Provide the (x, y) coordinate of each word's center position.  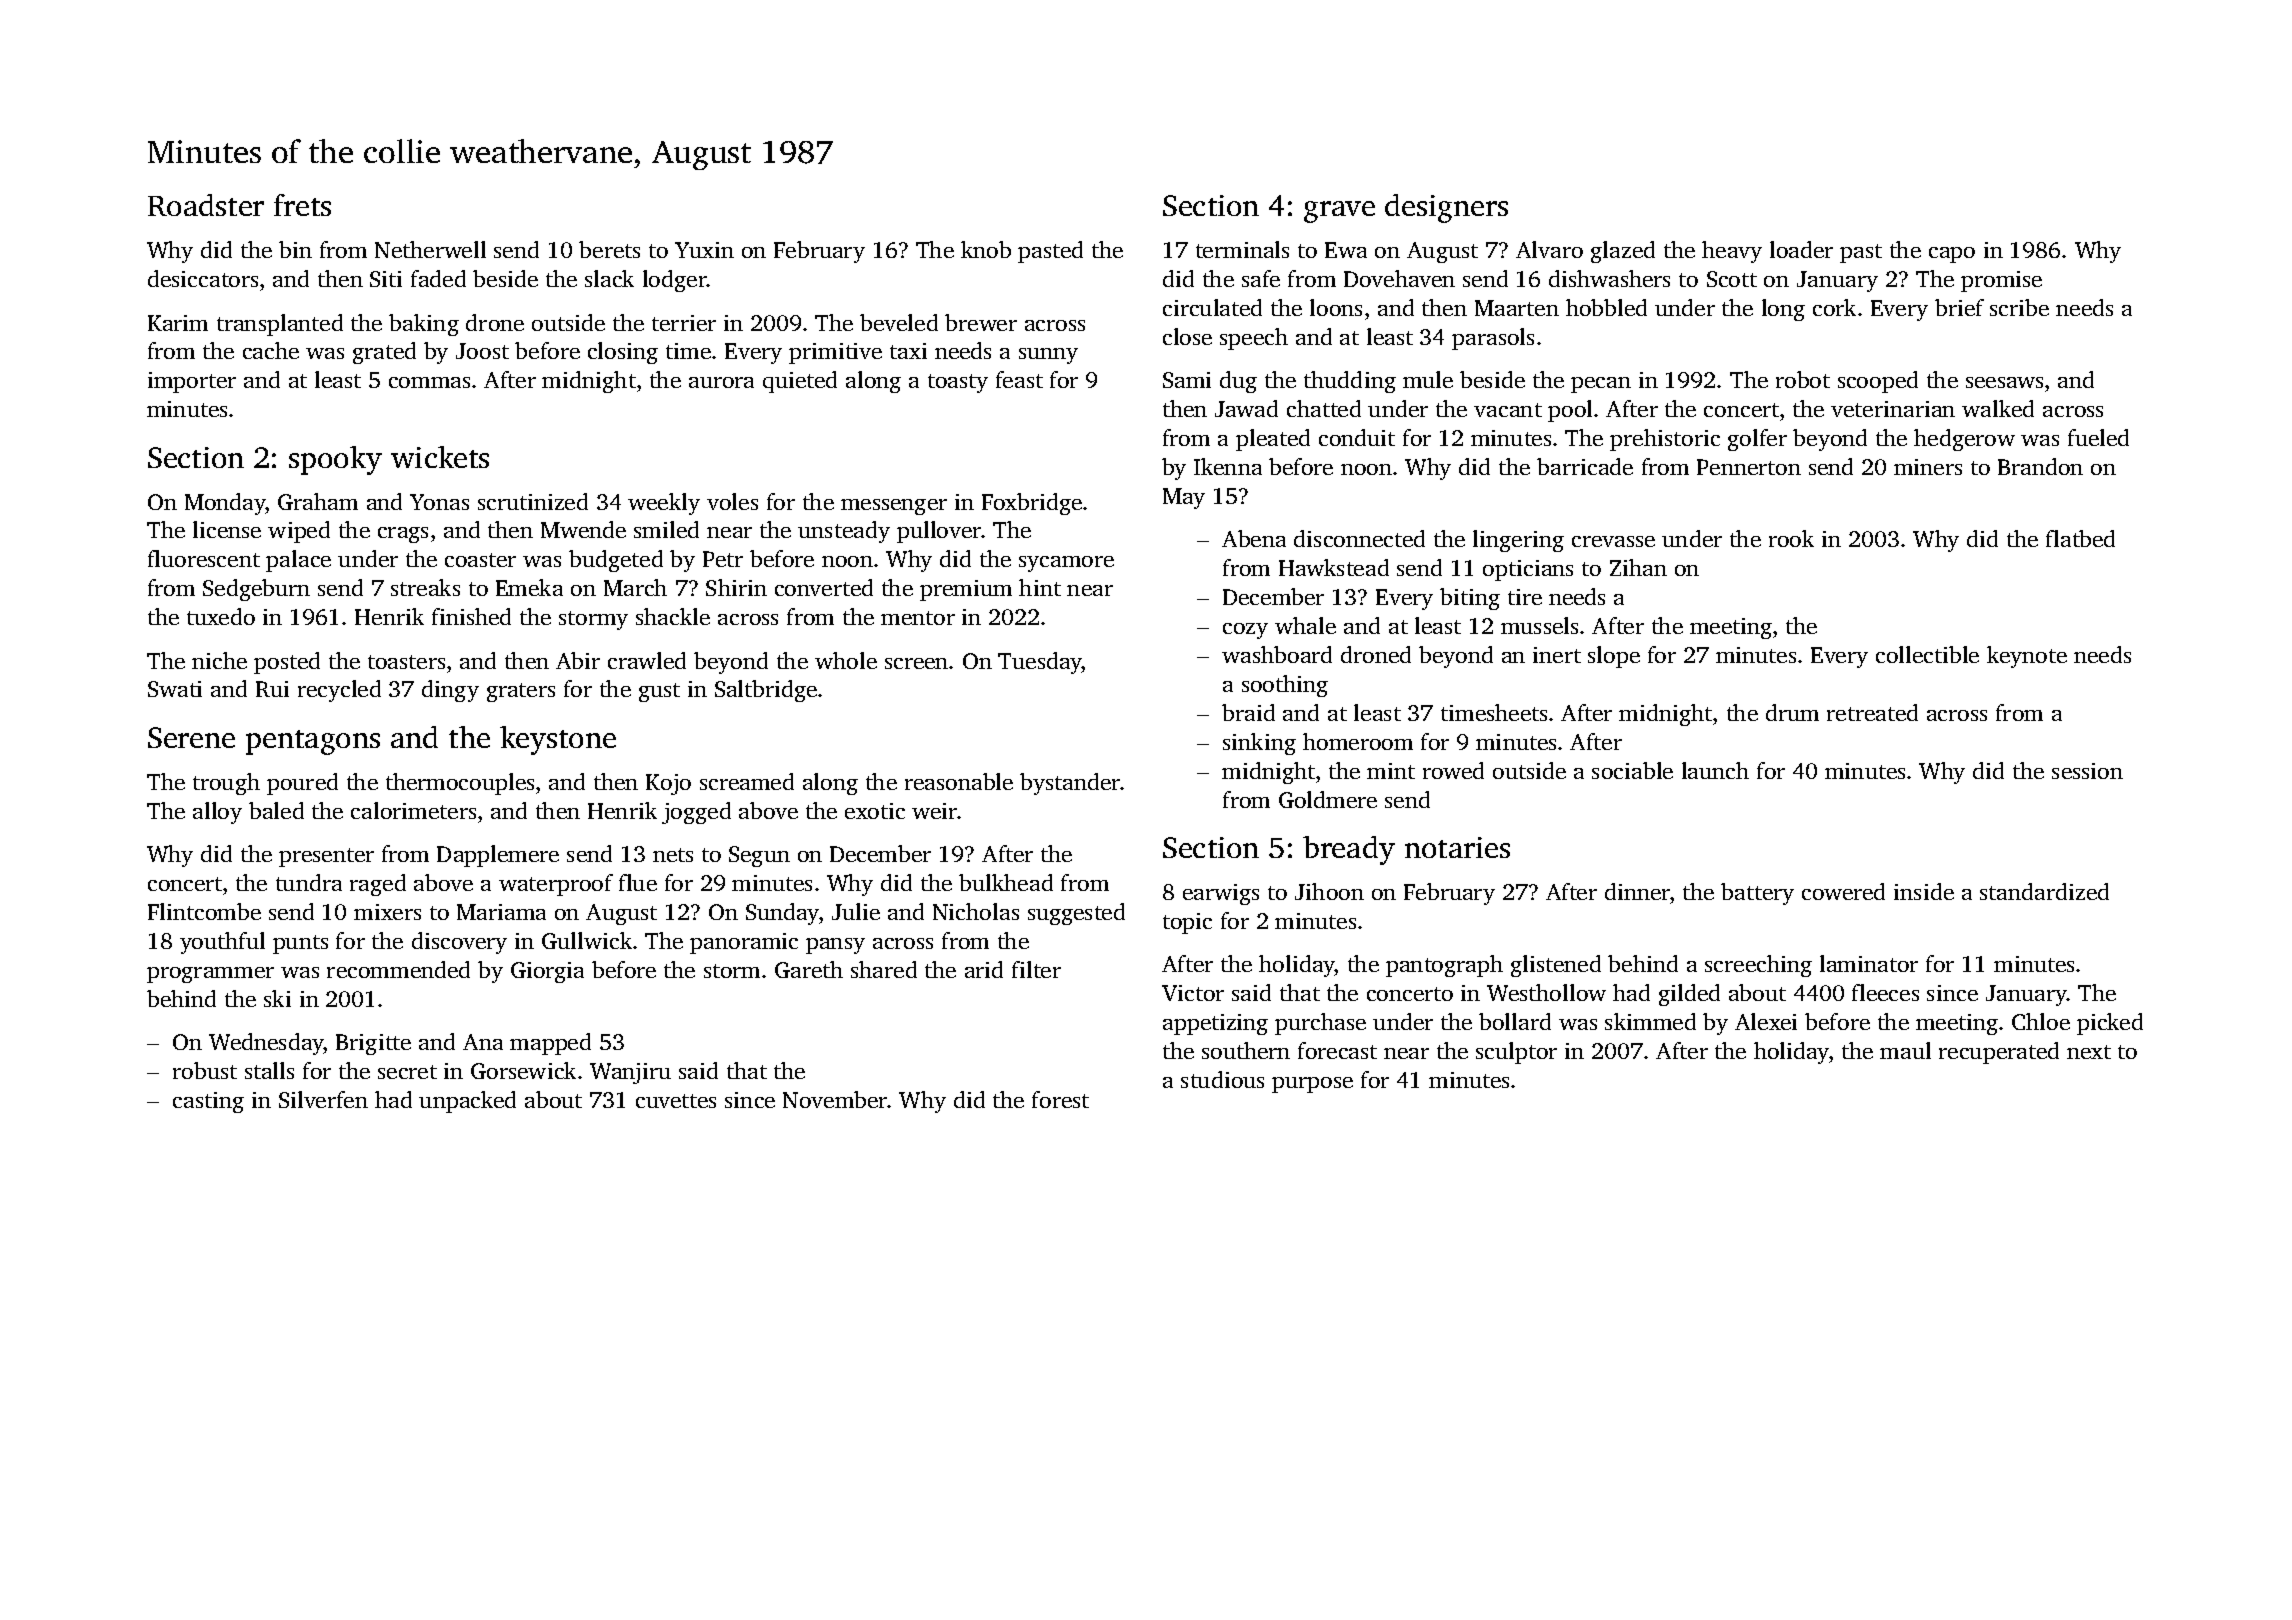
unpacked (467, 1102)
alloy (217, 813)
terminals (1242, 249)
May (1184, 498)
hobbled (1606, 307)
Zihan (1638, 567)
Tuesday (1040, 663)
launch (1715, 770)
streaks (425, 587)
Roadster (206, 205)
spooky (335, 460)
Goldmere (1328, 799)
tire (1525, 597)
